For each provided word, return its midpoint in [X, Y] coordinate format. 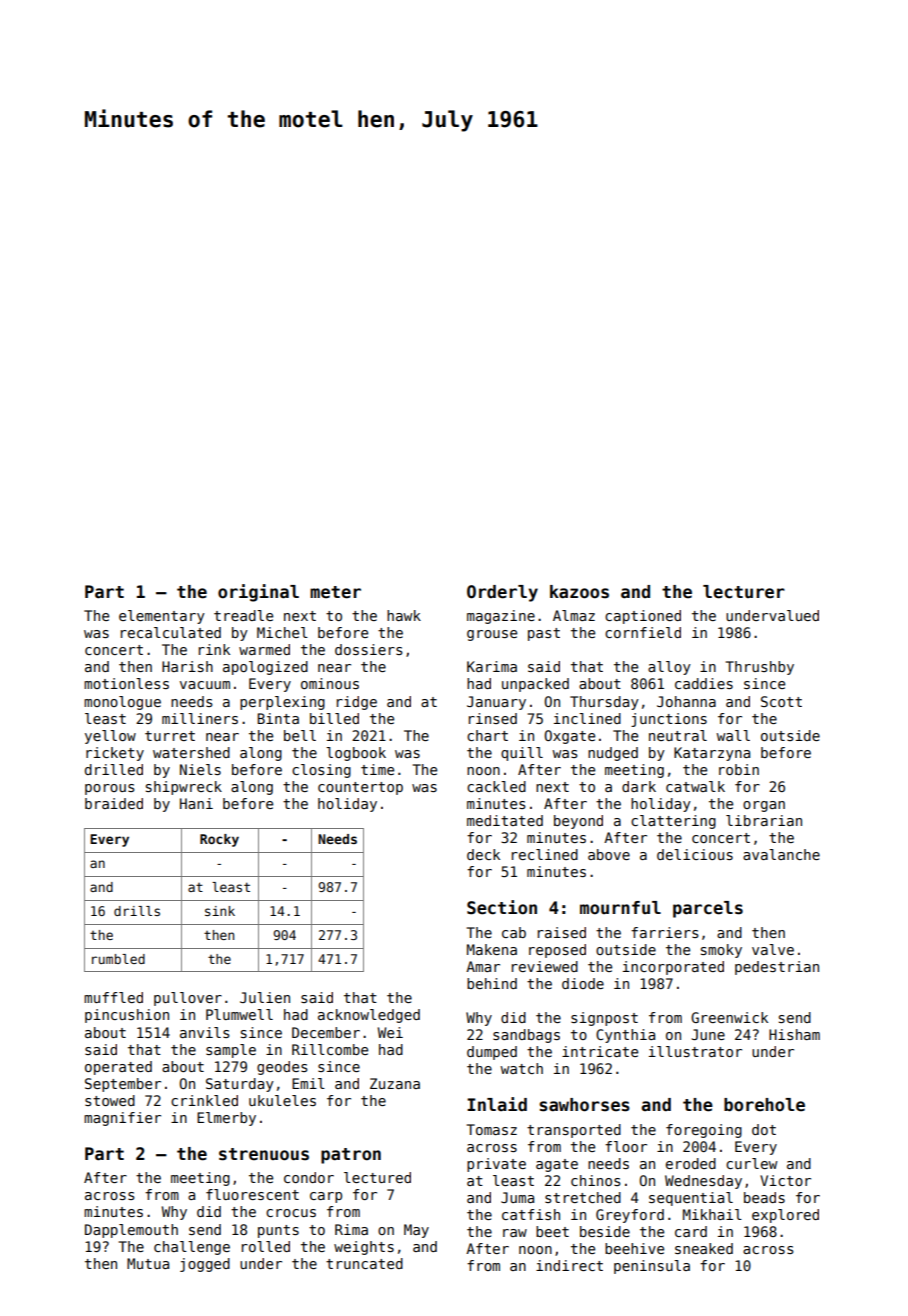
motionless [126, 683]
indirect [569, 1265]
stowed [110, 1100]
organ [764, 806]
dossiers [369, 649]
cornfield [643, 632]
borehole [764, 1105]
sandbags [526, 1036]
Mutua [148, 1263]
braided [114, 803]
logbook [356, 754]
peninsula [652, 1267]
